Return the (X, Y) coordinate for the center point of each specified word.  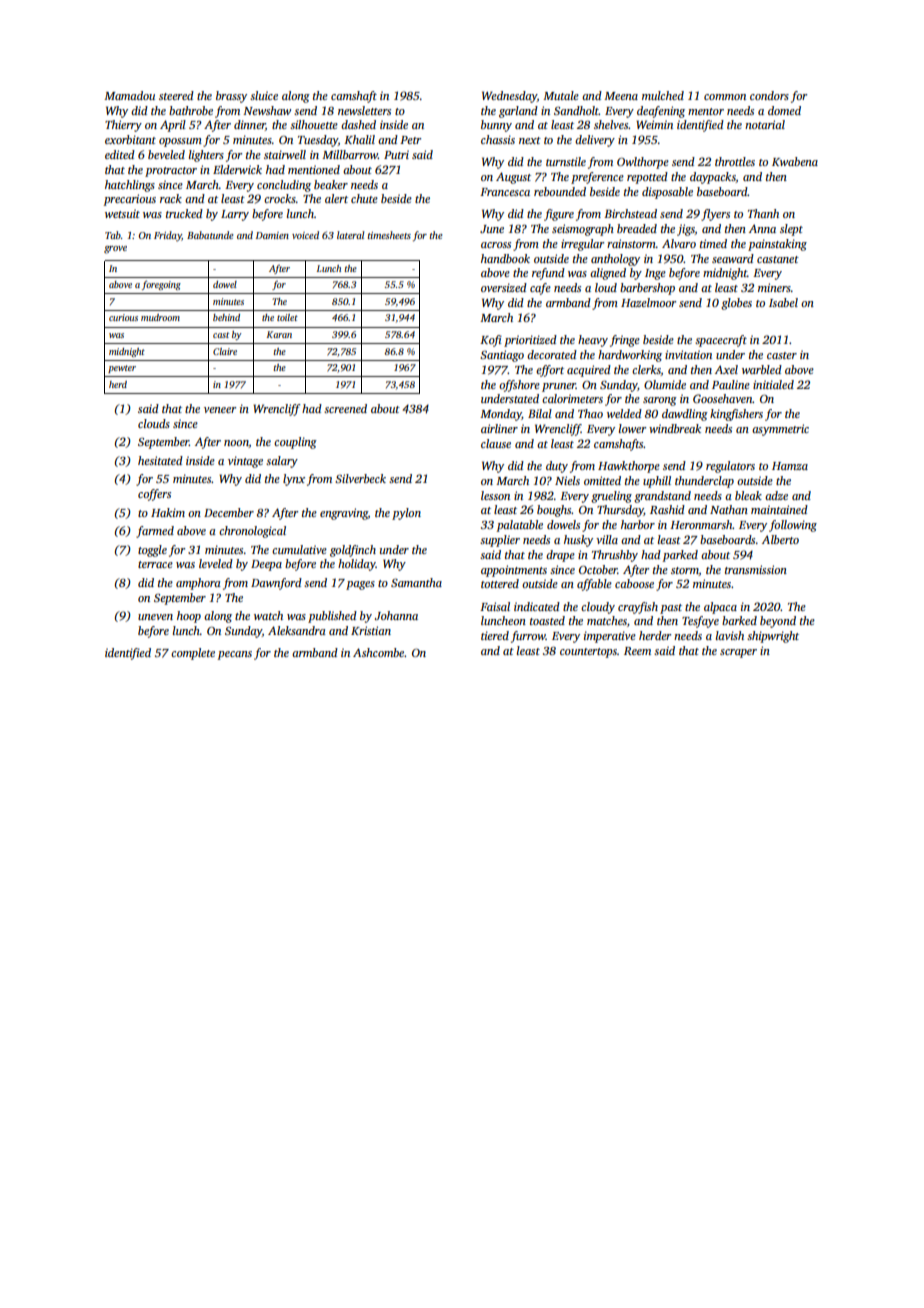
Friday (168, 236)
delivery (595, 141)
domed (784, 110)
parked (680, 556)
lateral (350, 235)
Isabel (783, 302)
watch (268, 615)
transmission (756, 569)
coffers (154, 495)
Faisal (495, 606)
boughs (554, 511)
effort (550, 371)
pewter (122, 369)
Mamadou (129, 95)
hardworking (630, 356)
